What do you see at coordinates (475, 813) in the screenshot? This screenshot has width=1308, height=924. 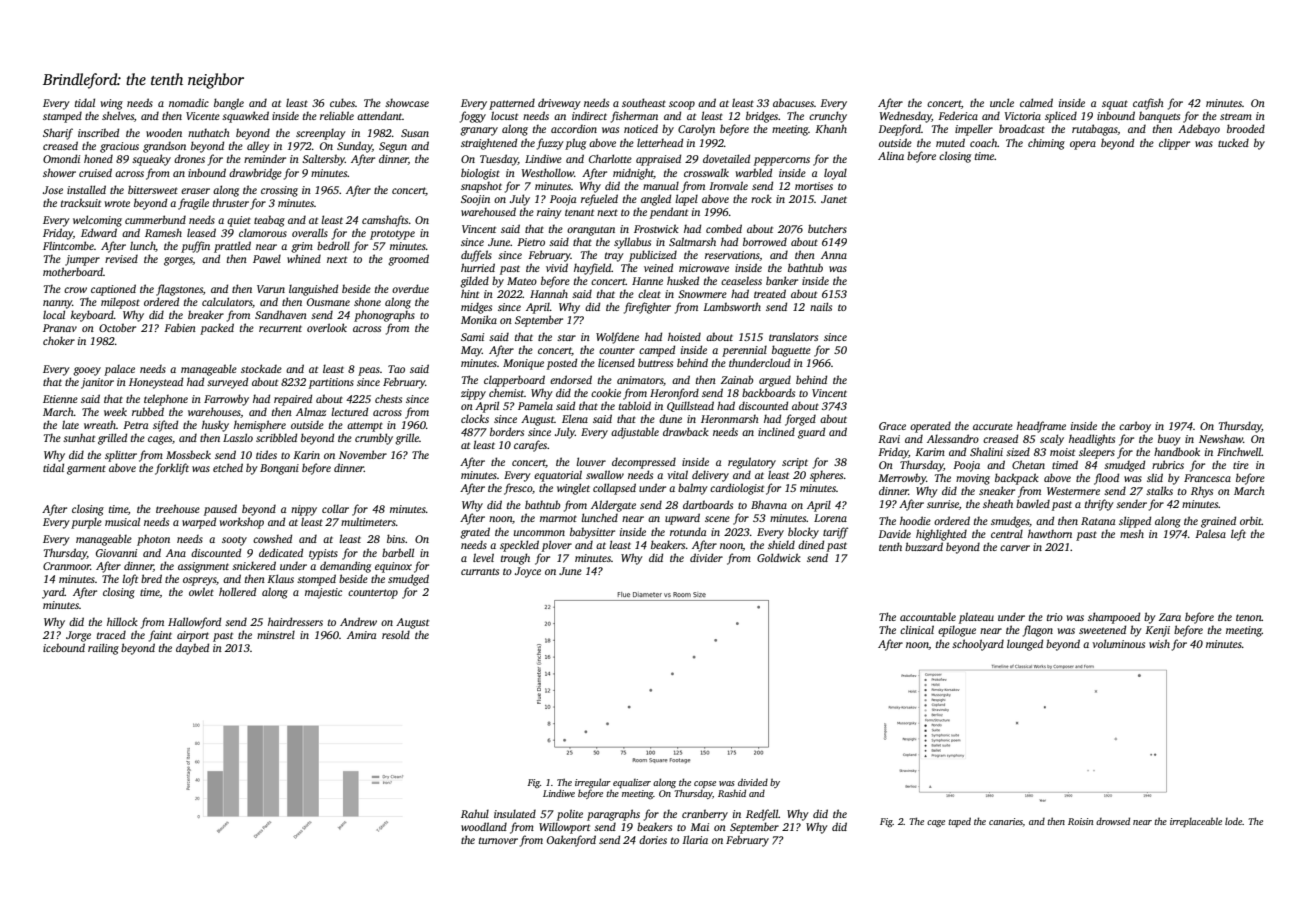 I see `Rahul` at bounding box center [475, 813].
